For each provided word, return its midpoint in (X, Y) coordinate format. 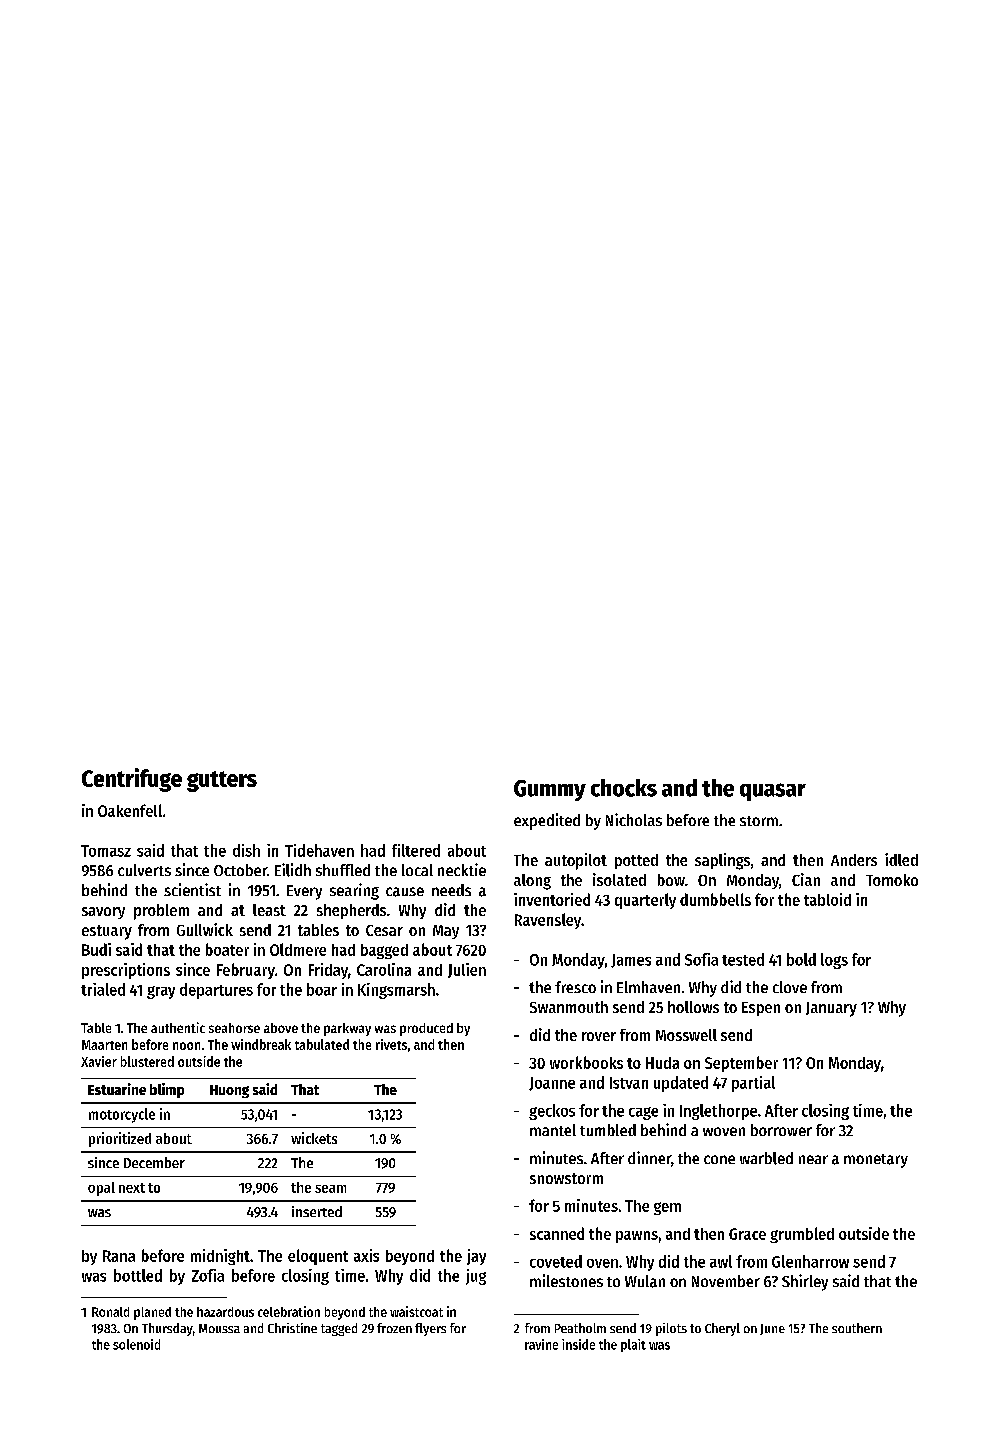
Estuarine (117, 1089)
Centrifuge (132, 780)
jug (476, 1277)
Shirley (805, 1282)
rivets (391, 1044)
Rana (119, 1256)
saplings (722, 861)
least (269, 910)
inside (578, 1344)
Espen (761, 1009)
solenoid (136, 1344)
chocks (624, 788)
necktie (462, 869)
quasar (773, 792)
